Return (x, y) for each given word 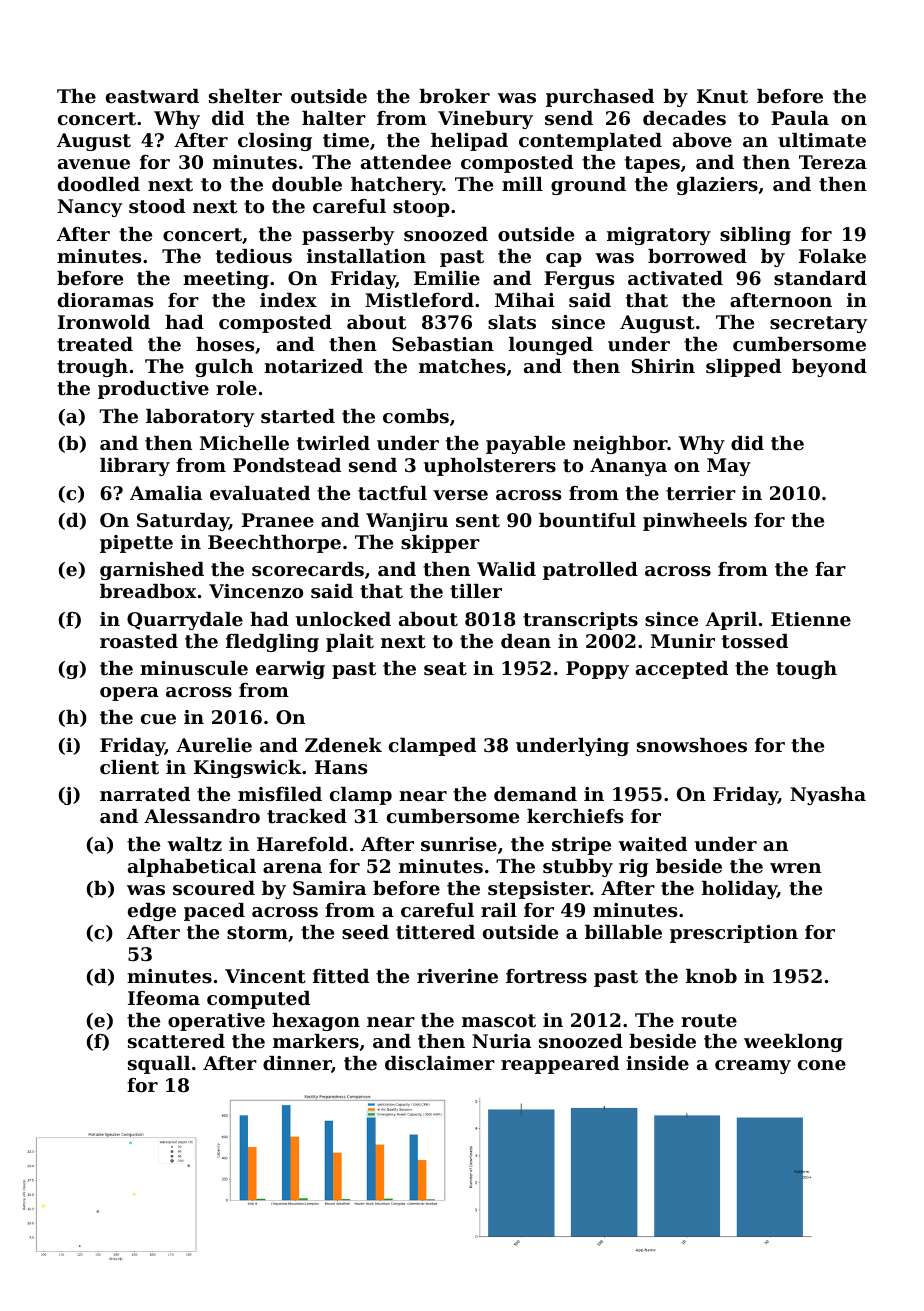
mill (522, 184)
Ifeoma (164, 998)
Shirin (663, 366)
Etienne (811, 619)
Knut (722, 96)
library (135, 467)
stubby (578, 868)
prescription (734, 934)
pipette (136, 544)
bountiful (587, 520)
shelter (245, 96)
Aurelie (214, 745)
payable (525, 445)
